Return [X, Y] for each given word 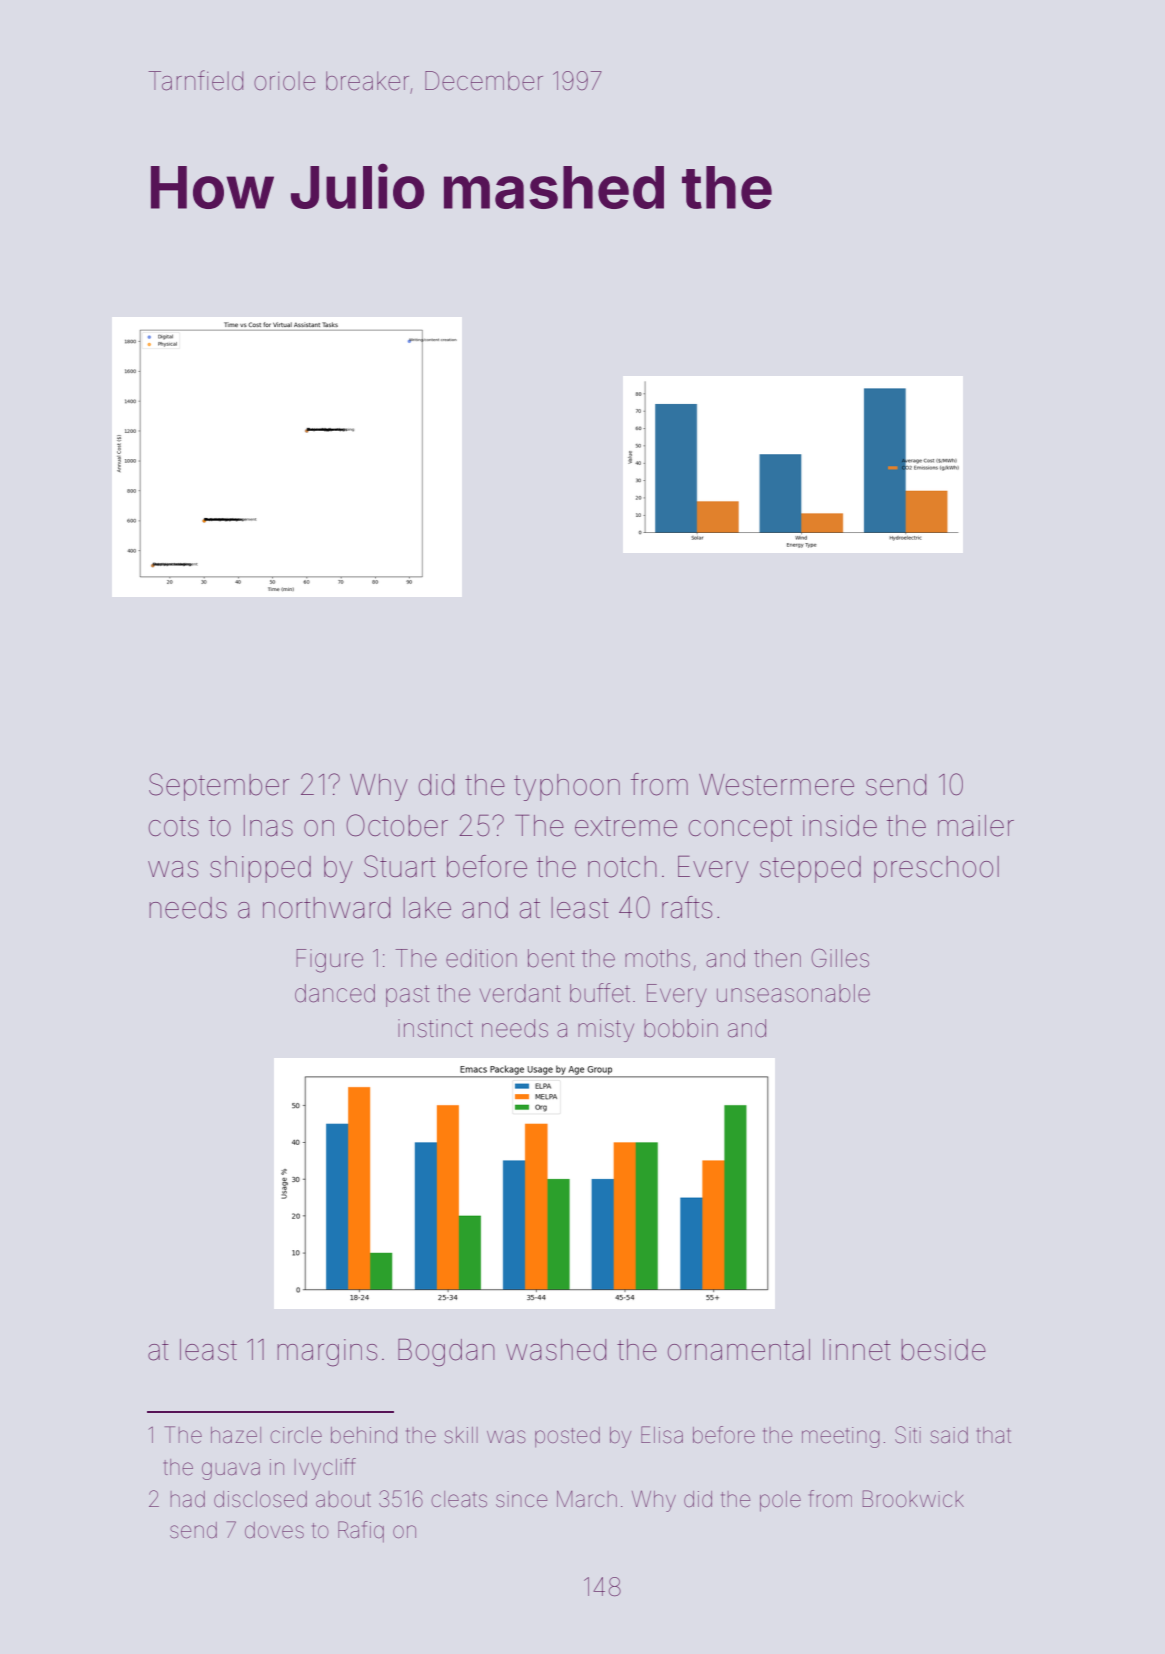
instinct [435, 1028]
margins [327, 1353]
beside [943, 1350]
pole [780, 1501]
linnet [857, 1350]
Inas [268, 826]
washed [556, 1350]
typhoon [567, 787]
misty [606, 1030]
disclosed [260, 1499]
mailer [976, 826]
